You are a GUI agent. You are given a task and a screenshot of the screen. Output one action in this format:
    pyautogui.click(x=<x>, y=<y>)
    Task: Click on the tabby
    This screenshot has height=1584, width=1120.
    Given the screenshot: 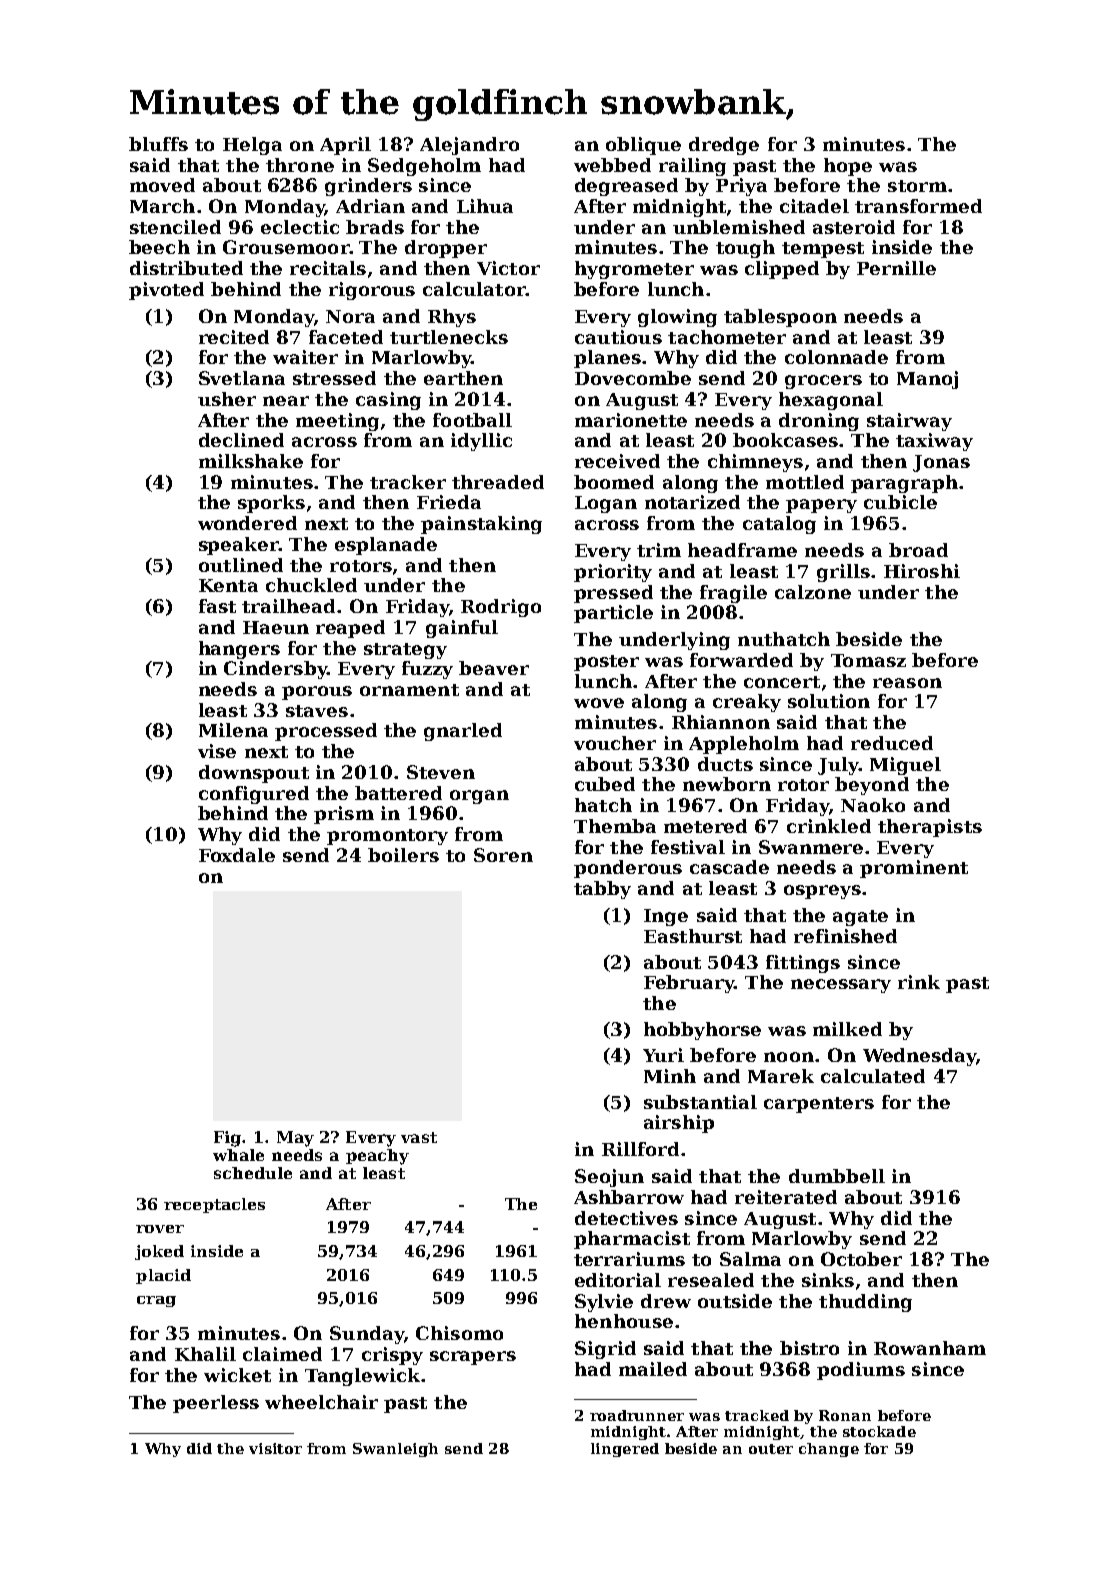 What is the action you would take?
    pyautogui.click(x=602, y=890)
